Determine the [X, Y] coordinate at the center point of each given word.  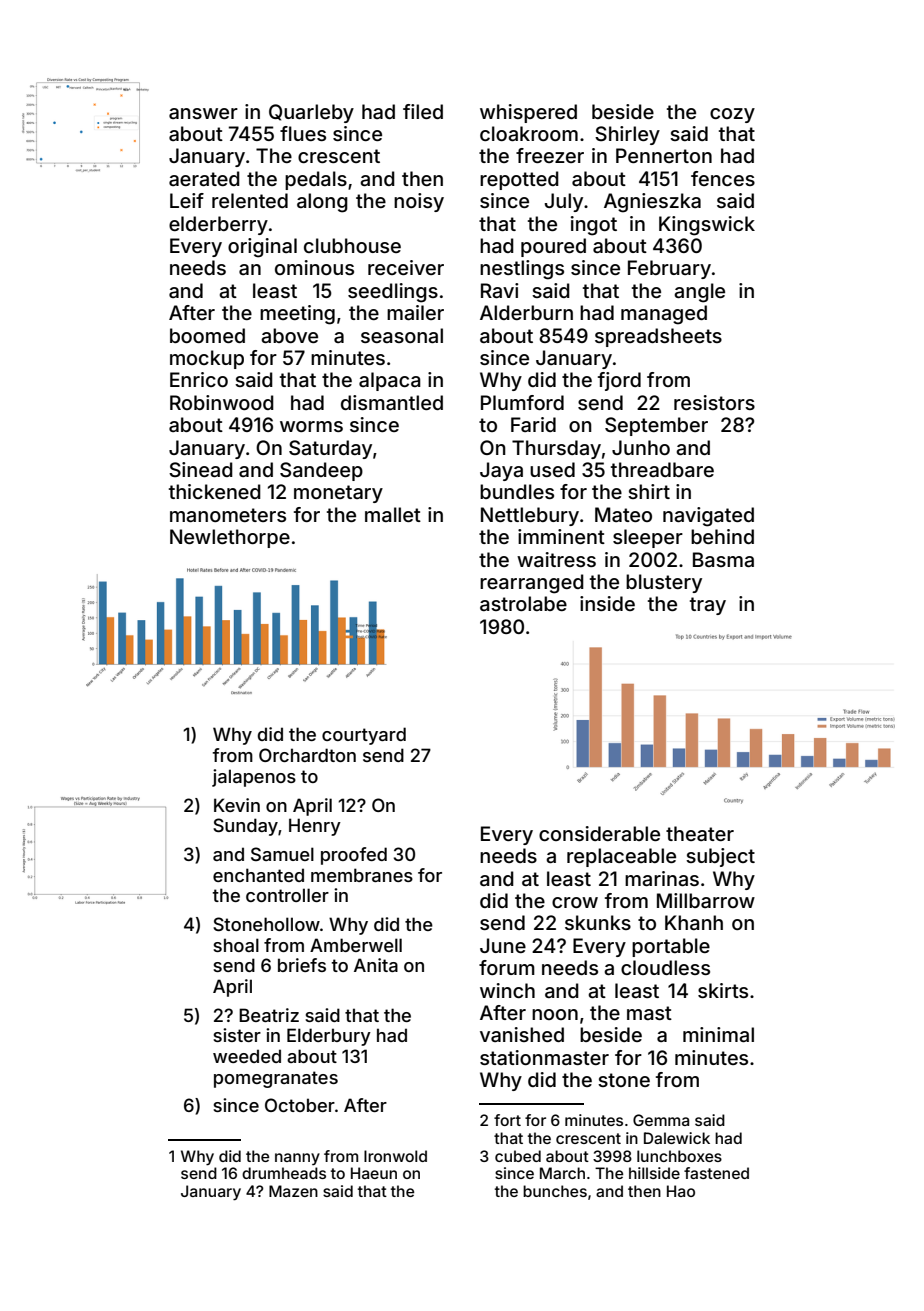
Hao [681, 1191]
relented [250, 200]
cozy [732, 115]
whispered [528, 113]
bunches [555, 1191]
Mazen [293, 1191]
